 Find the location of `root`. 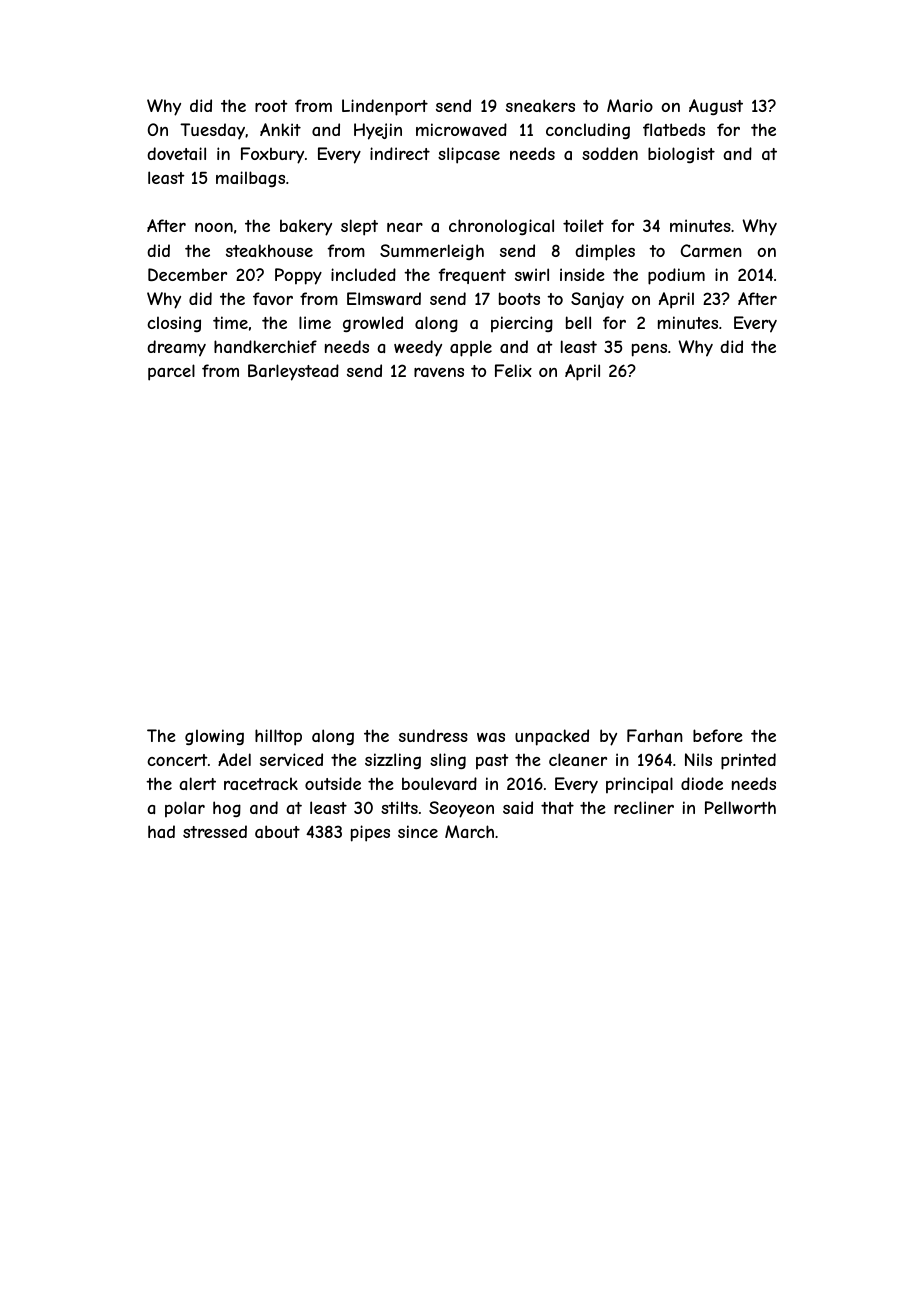

root is located at coordinates (271, 106).
